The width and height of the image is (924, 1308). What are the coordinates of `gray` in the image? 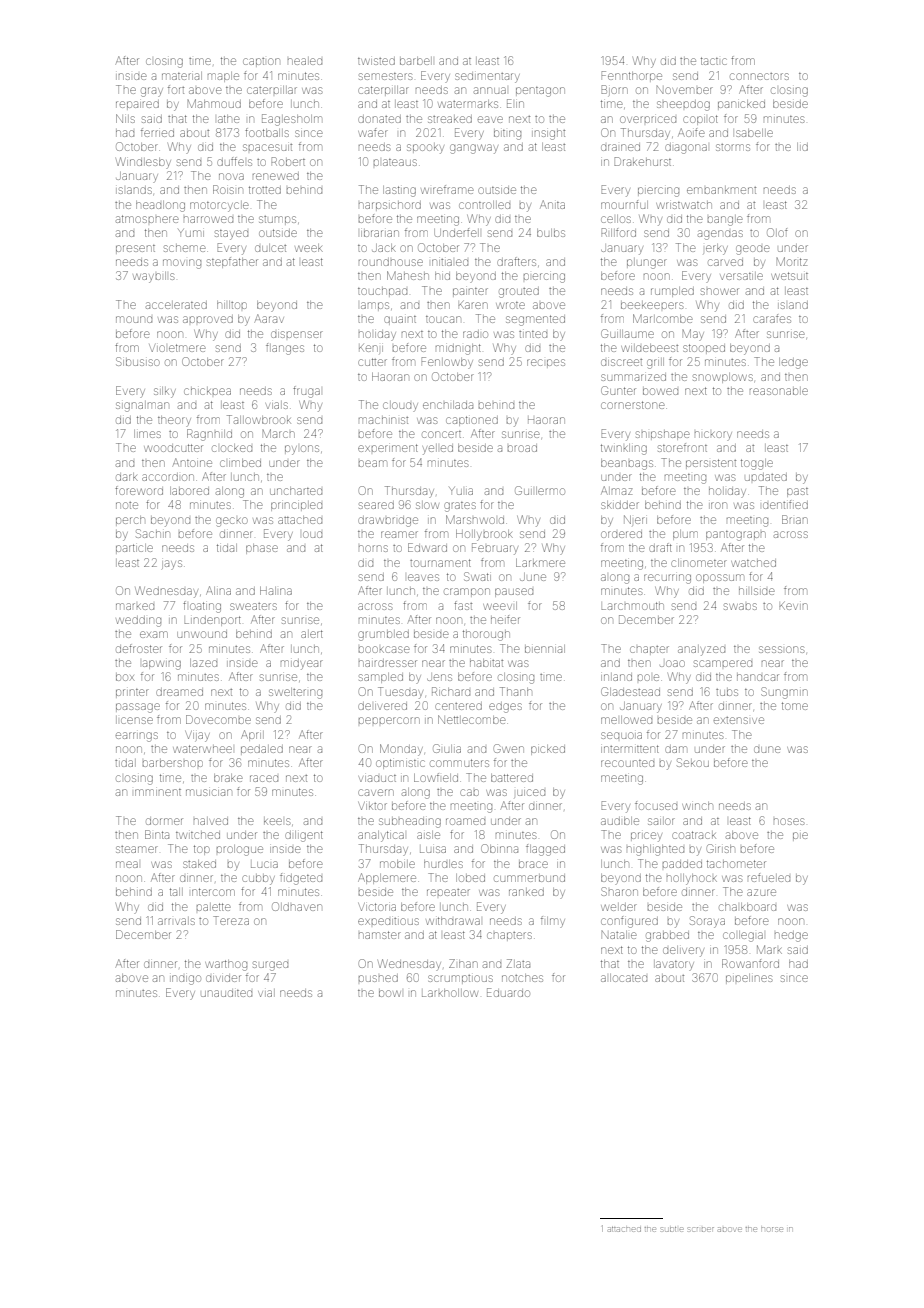 It's located at (152, 92).
